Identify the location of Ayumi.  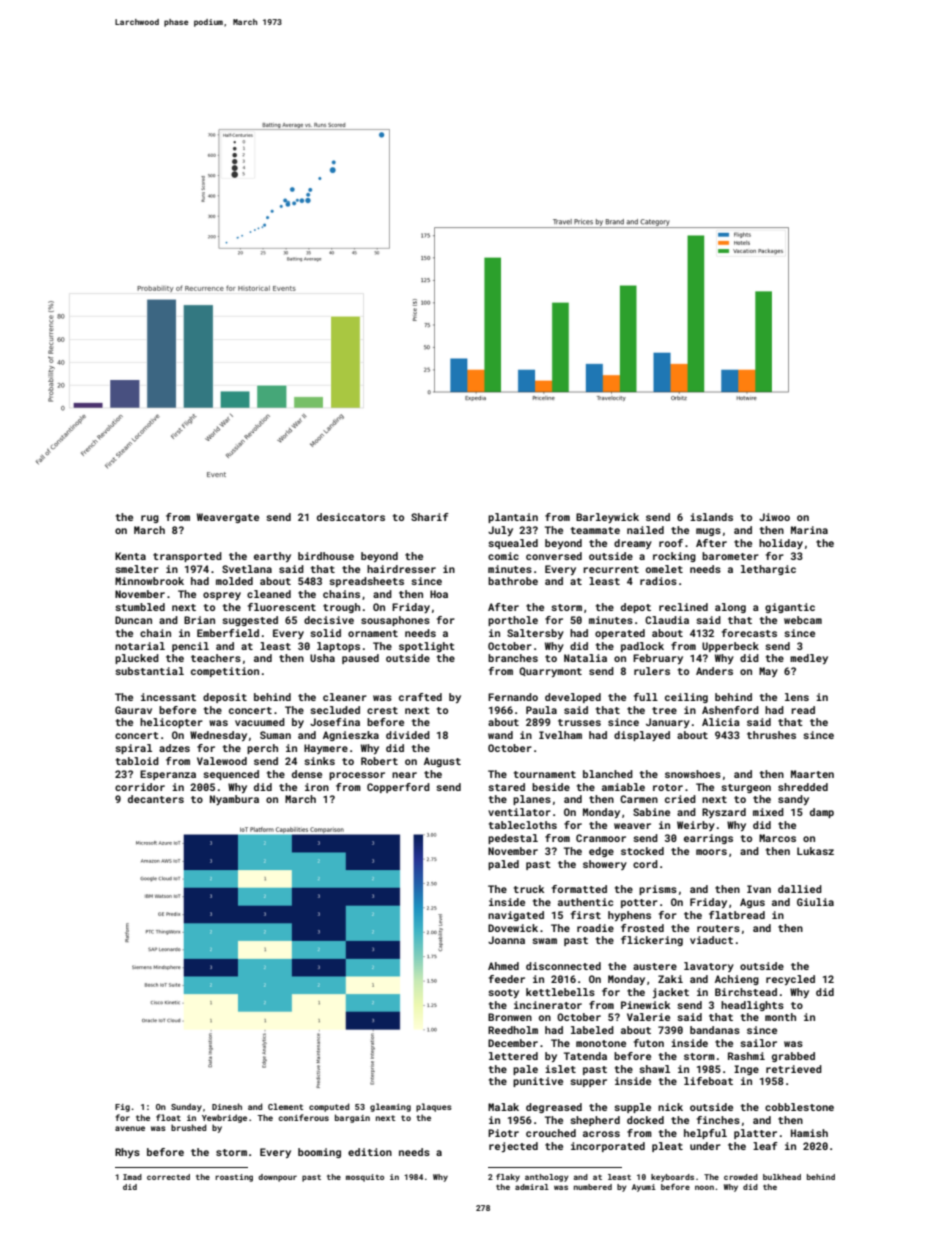
(644, 1188).
